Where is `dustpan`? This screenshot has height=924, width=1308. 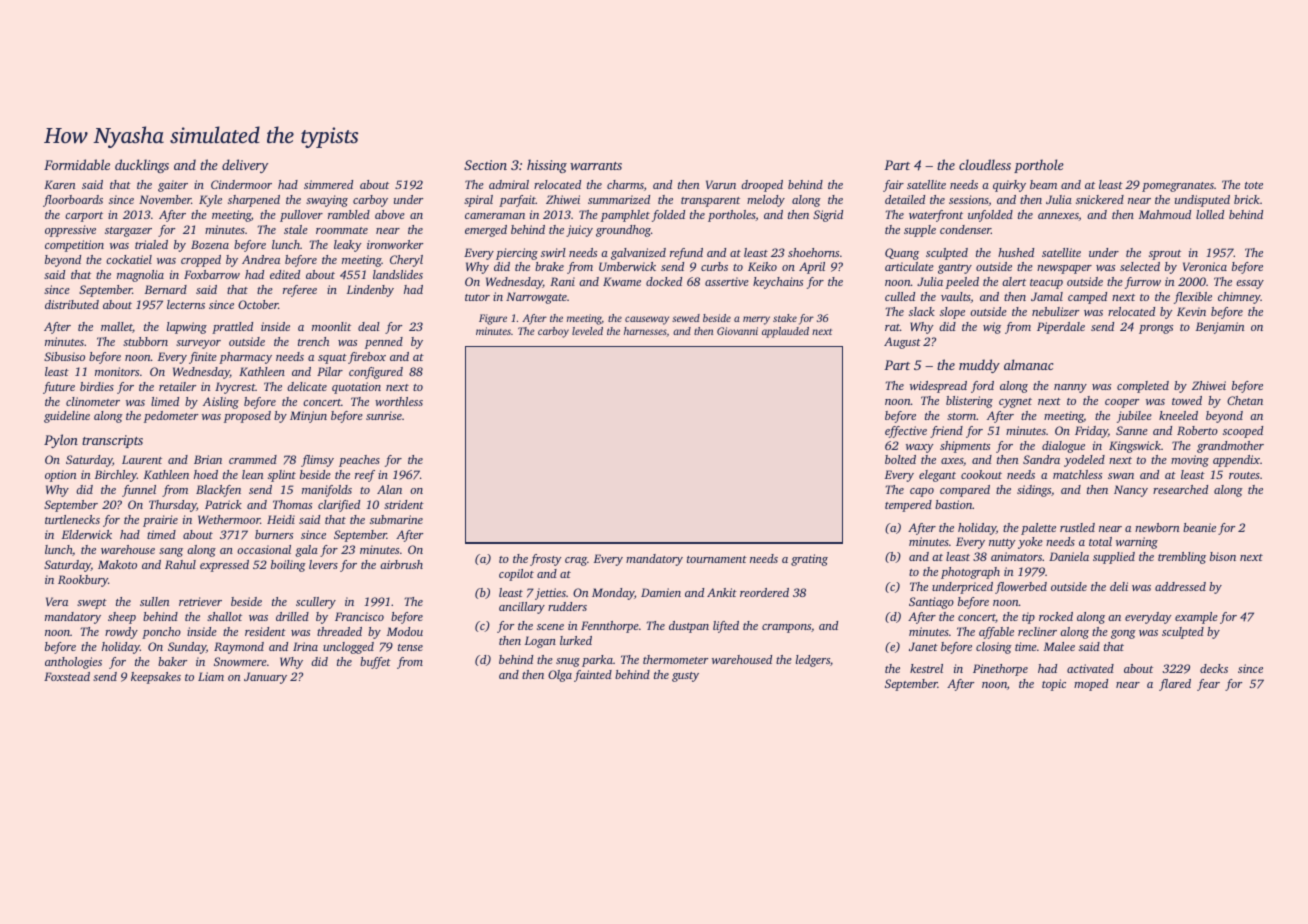
dustpan is located at coordinates (689, 627).
